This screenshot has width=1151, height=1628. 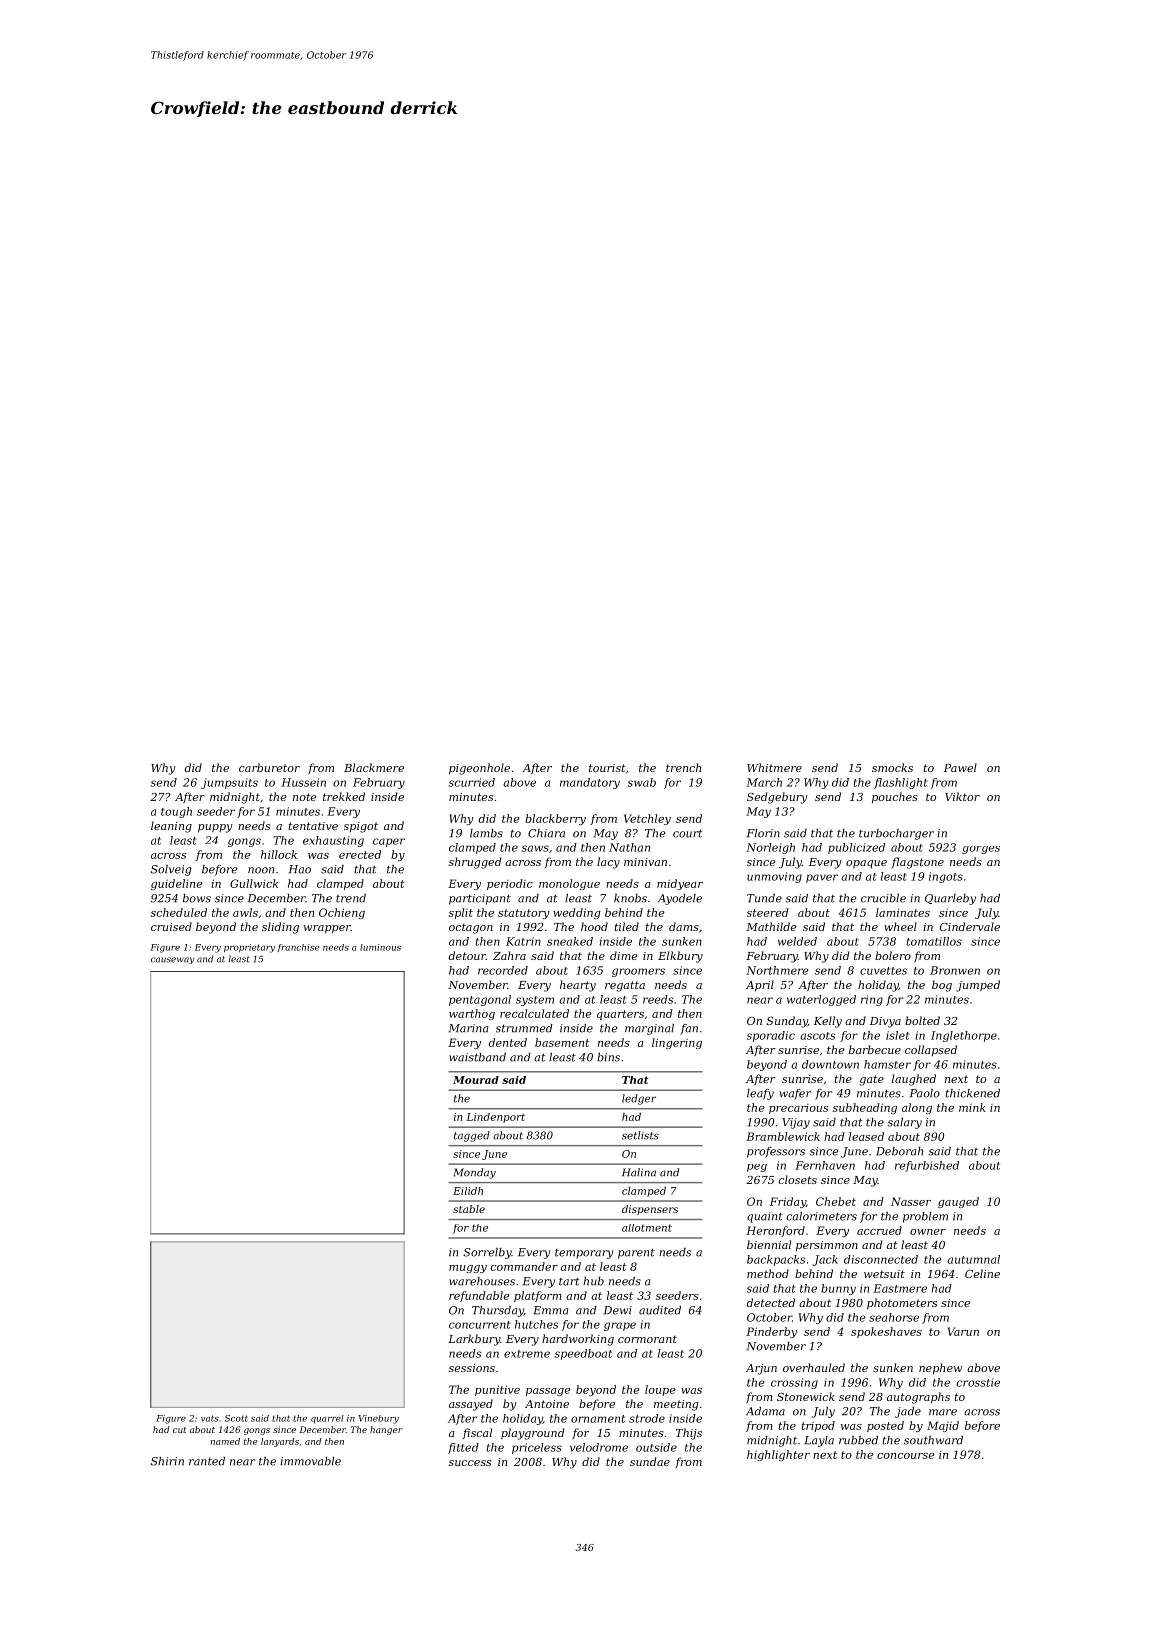 What do you see at coordinates (536, 1324) in the screenshot?
I see `hutches` at bounding box center [536, 1324].
